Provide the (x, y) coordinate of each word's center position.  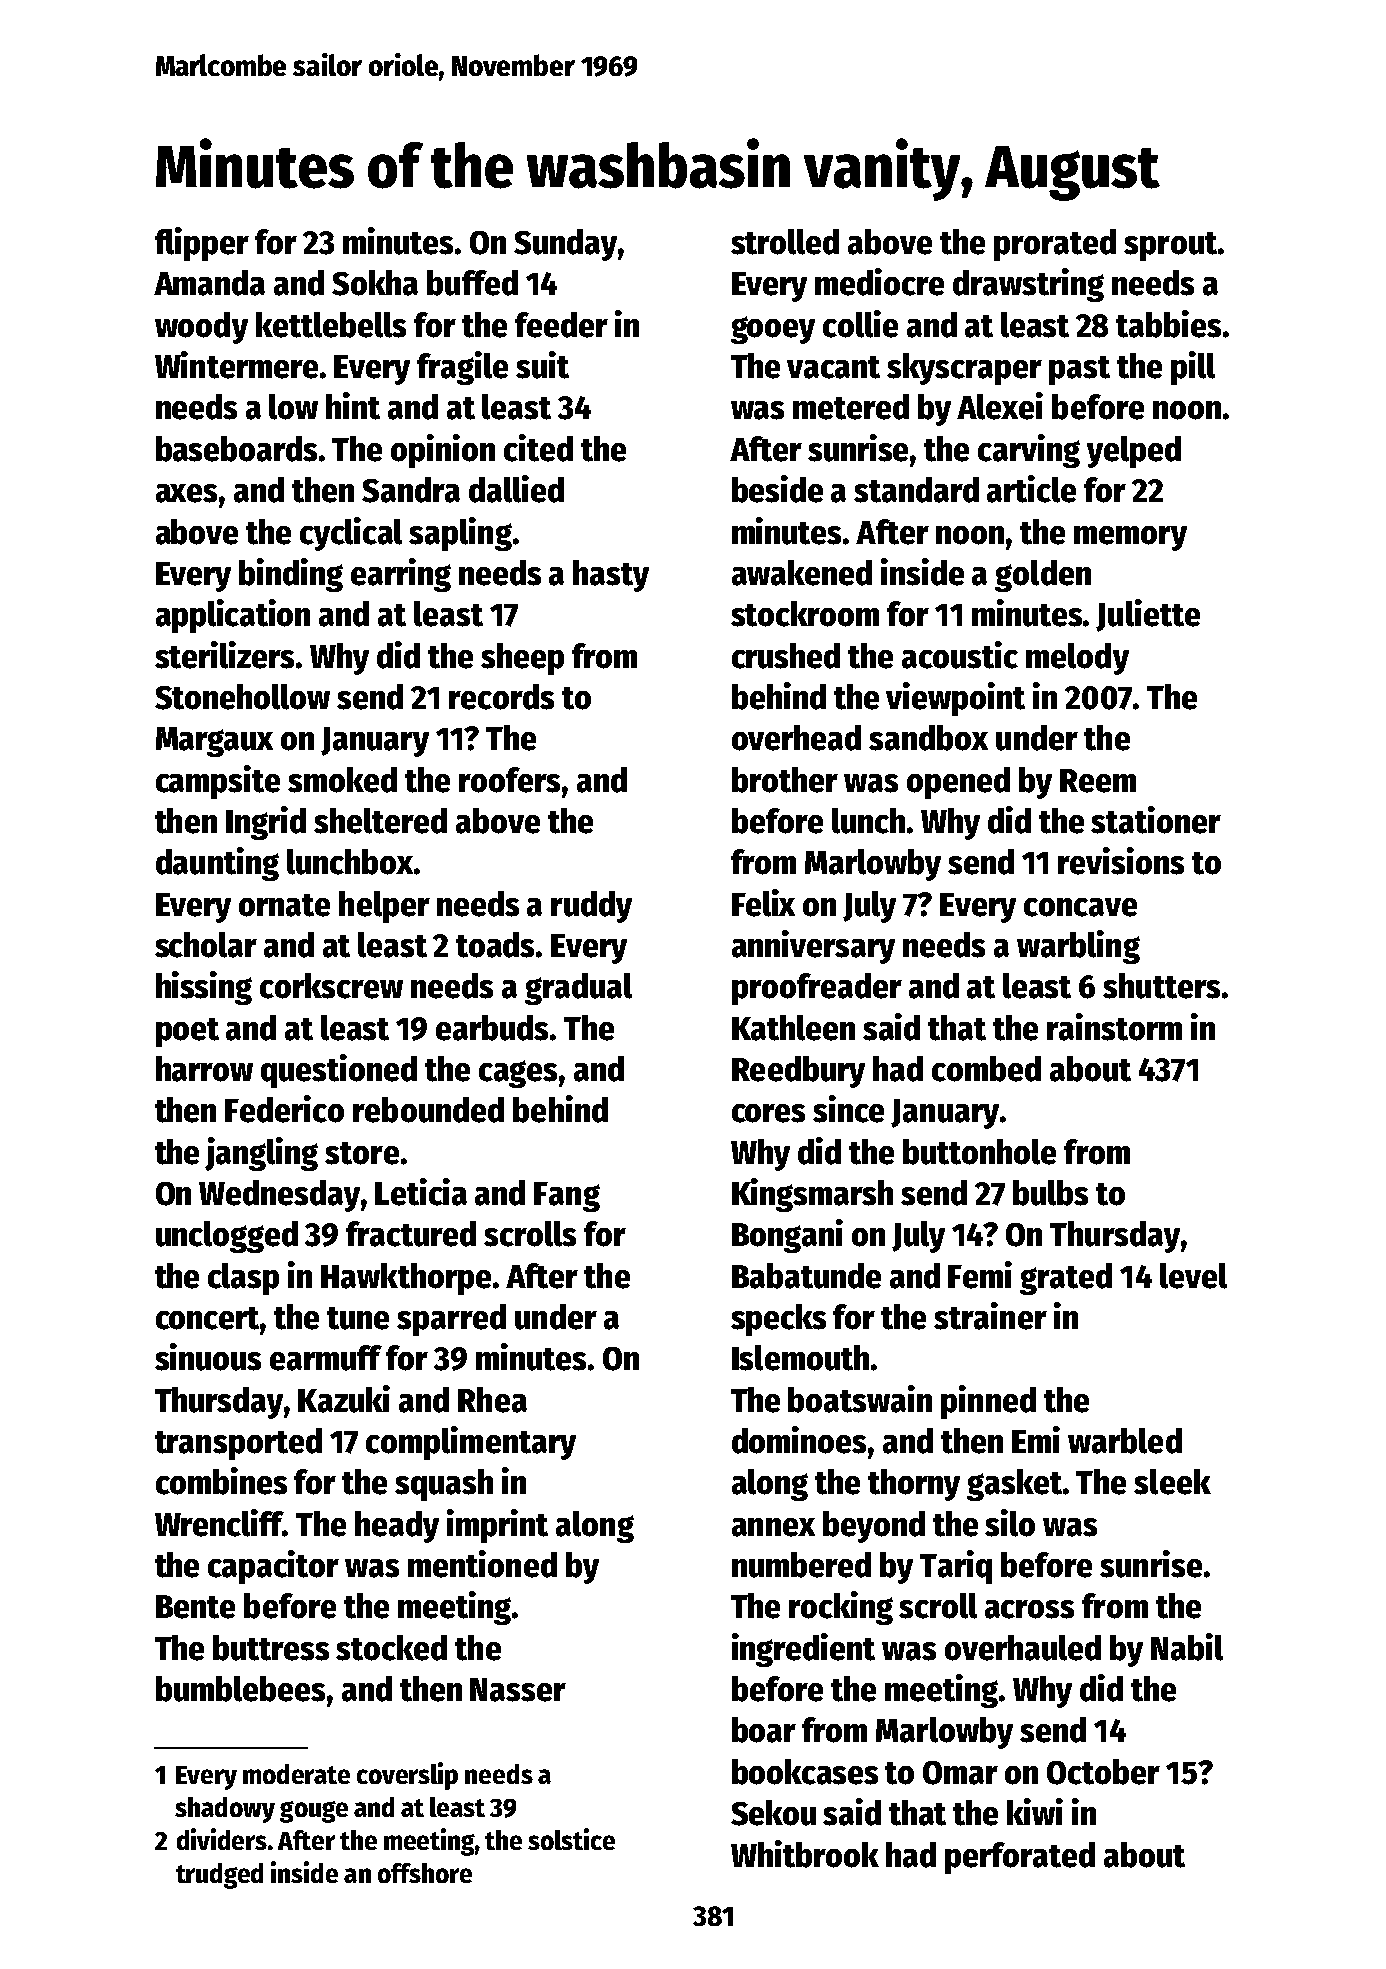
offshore (425, 1873)
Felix (763, 903)
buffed (472, 283)
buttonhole (979, 1152)
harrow (204, 1069)
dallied (516, 489)
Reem (1098, 781)
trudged (219, 1876)
